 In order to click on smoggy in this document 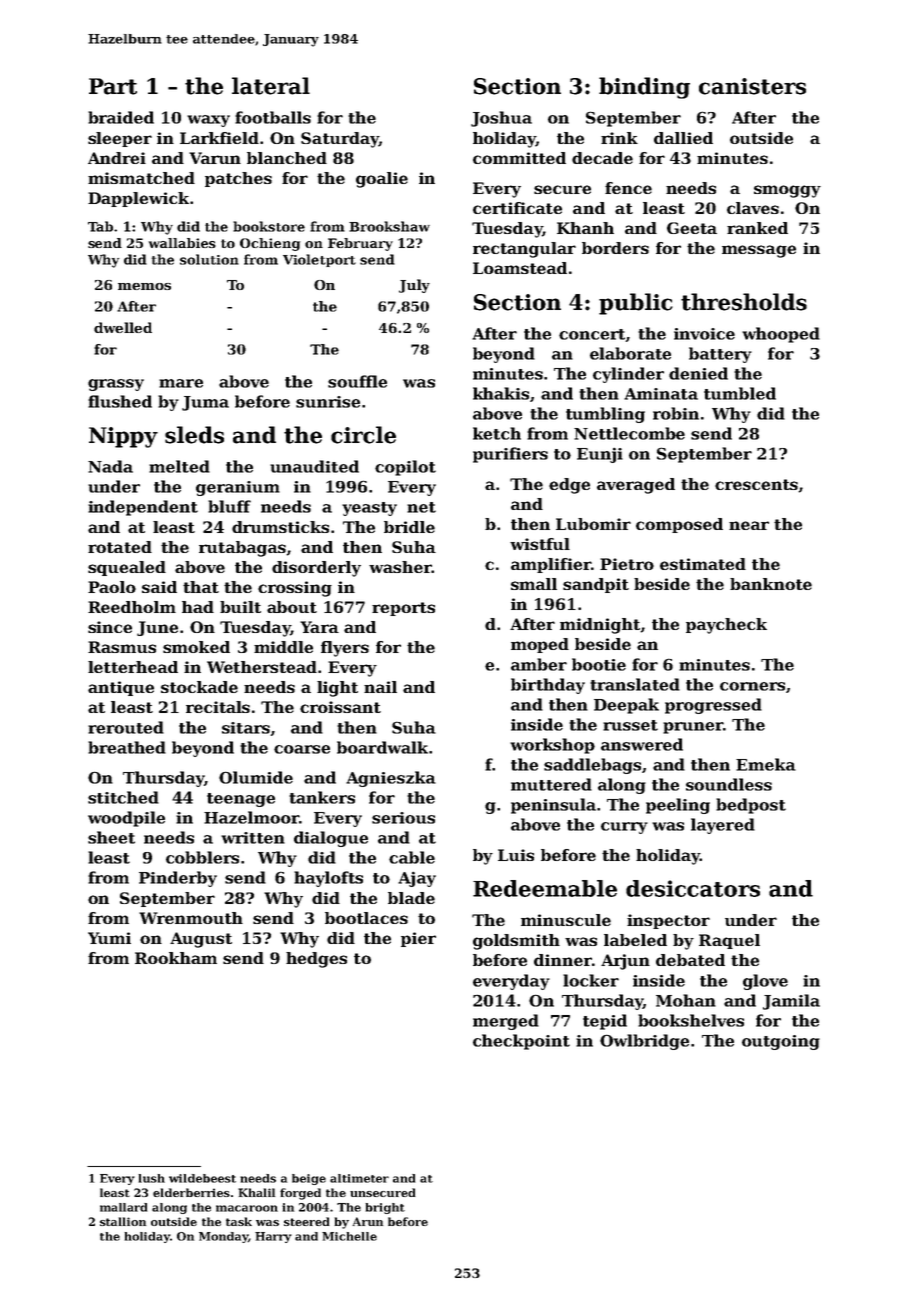, I will do `click(787, 191)`.
